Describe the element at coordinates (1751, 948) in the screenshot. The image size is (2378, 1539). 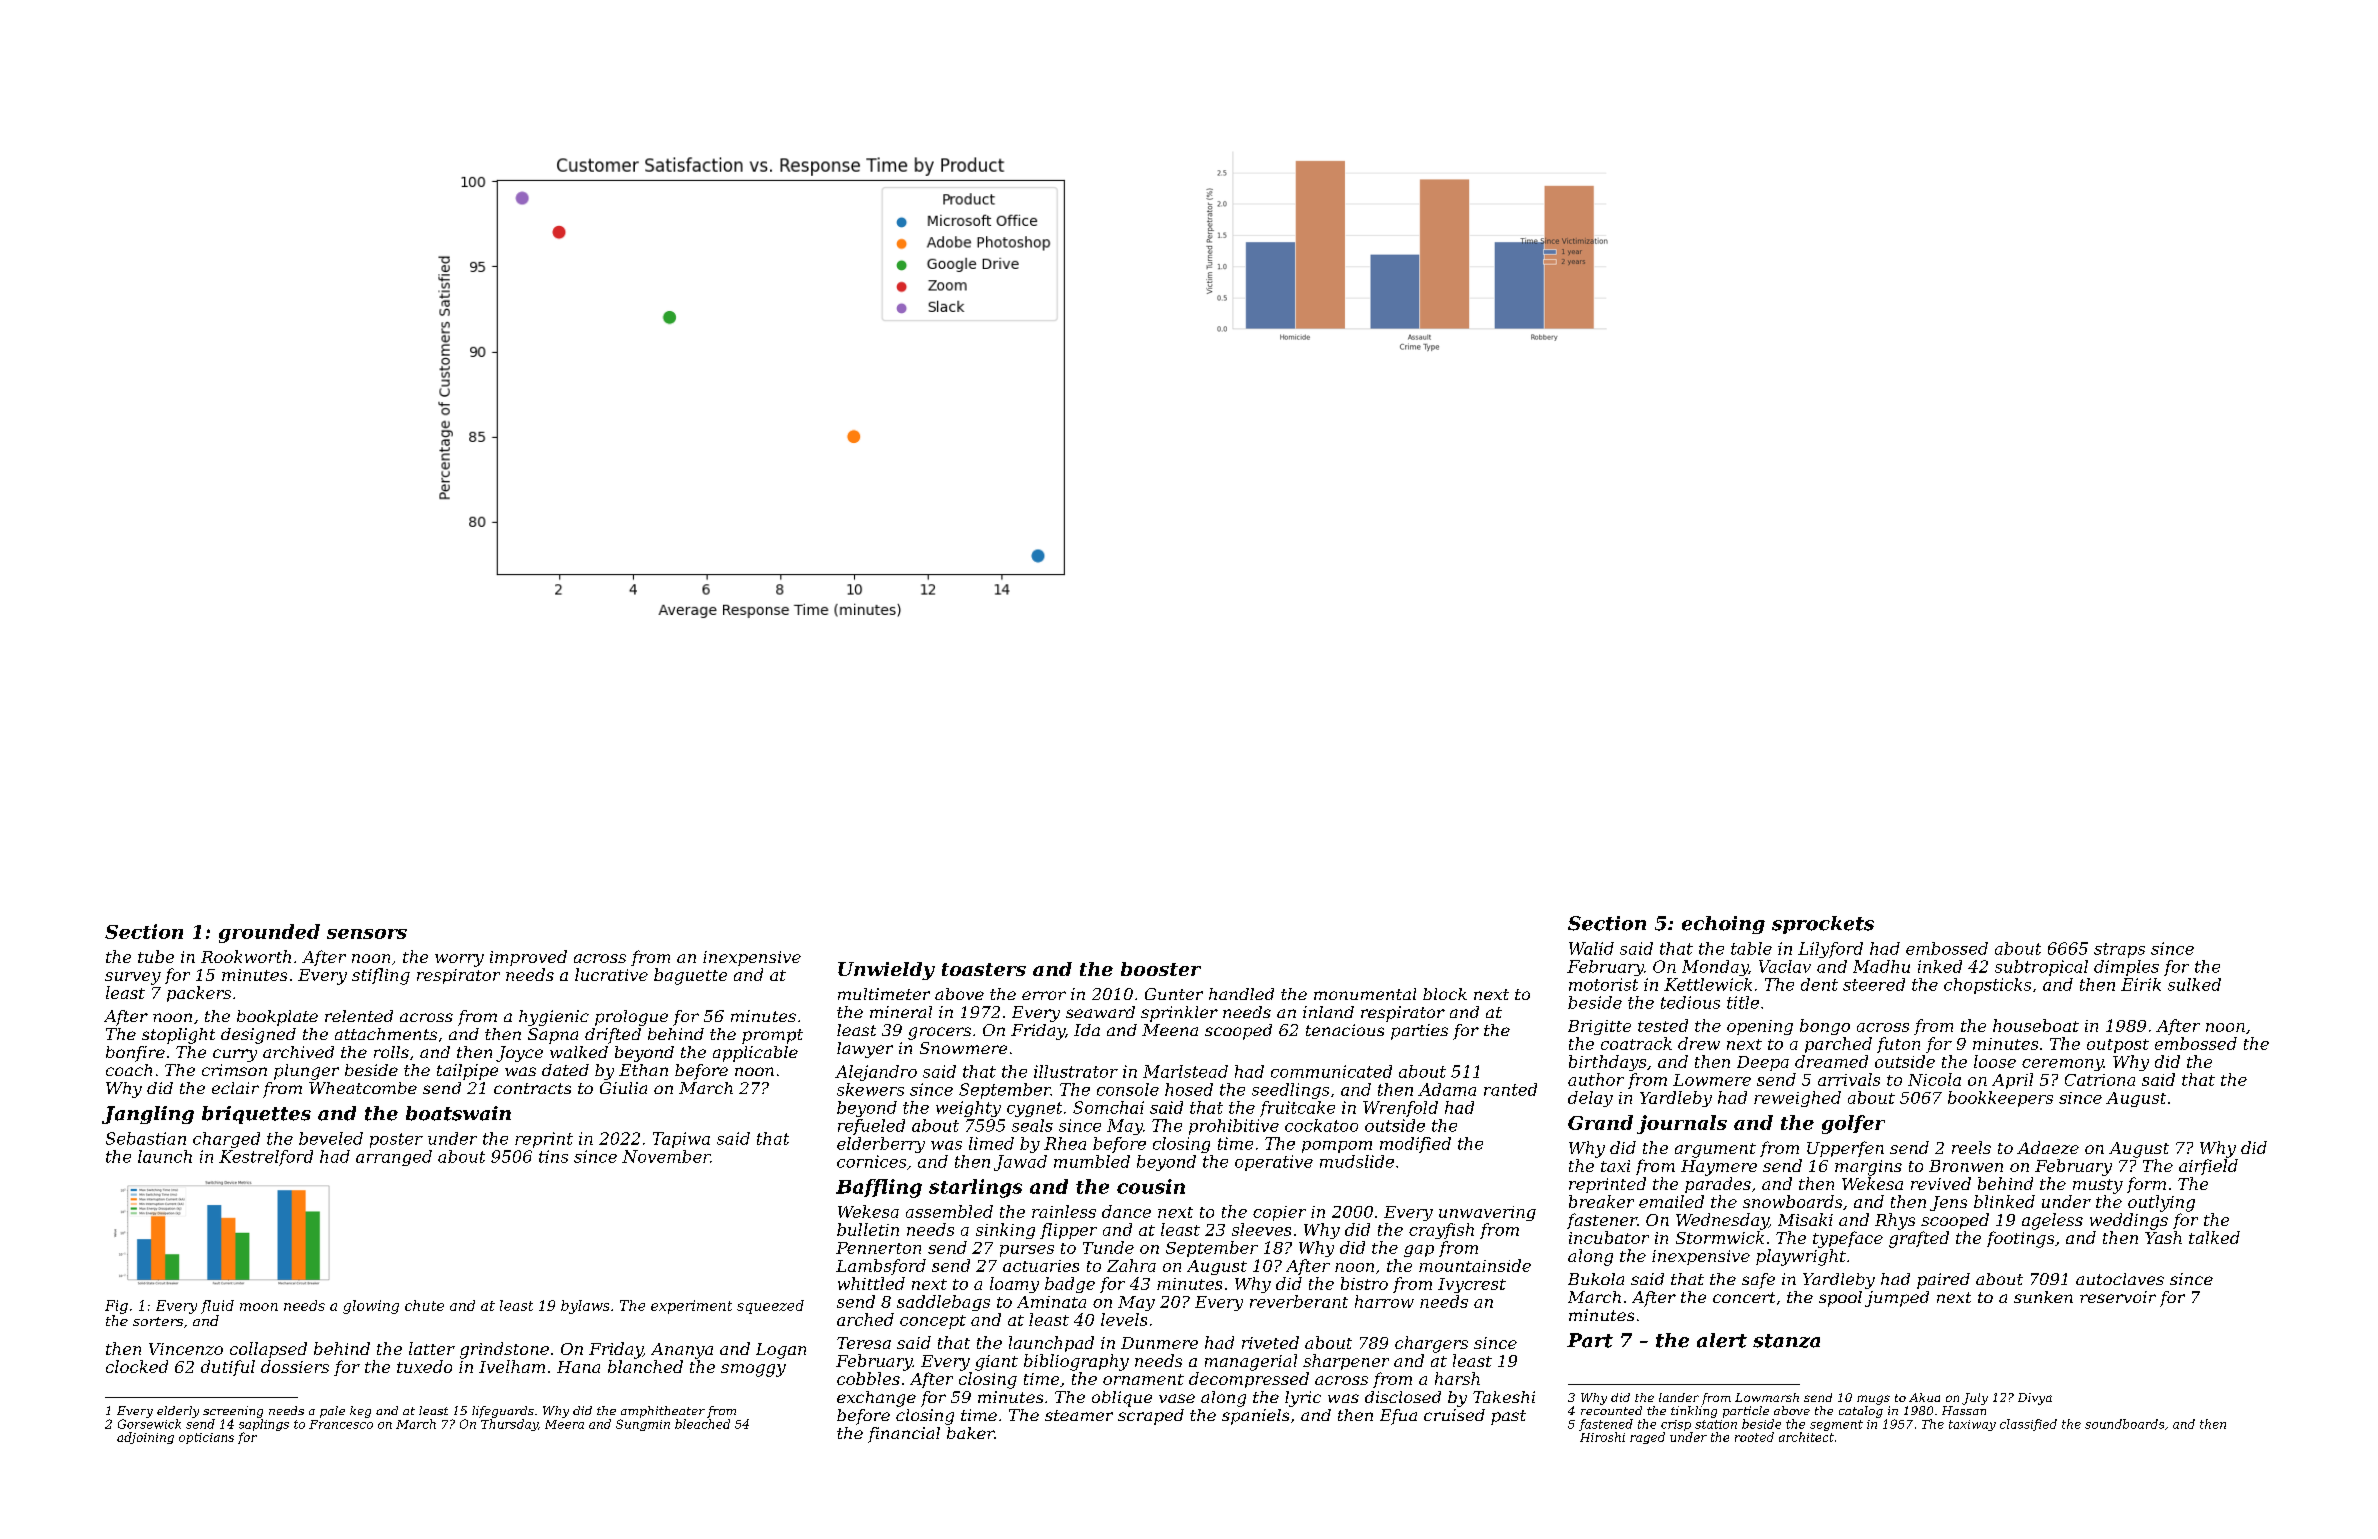
I see `table` at that location.
